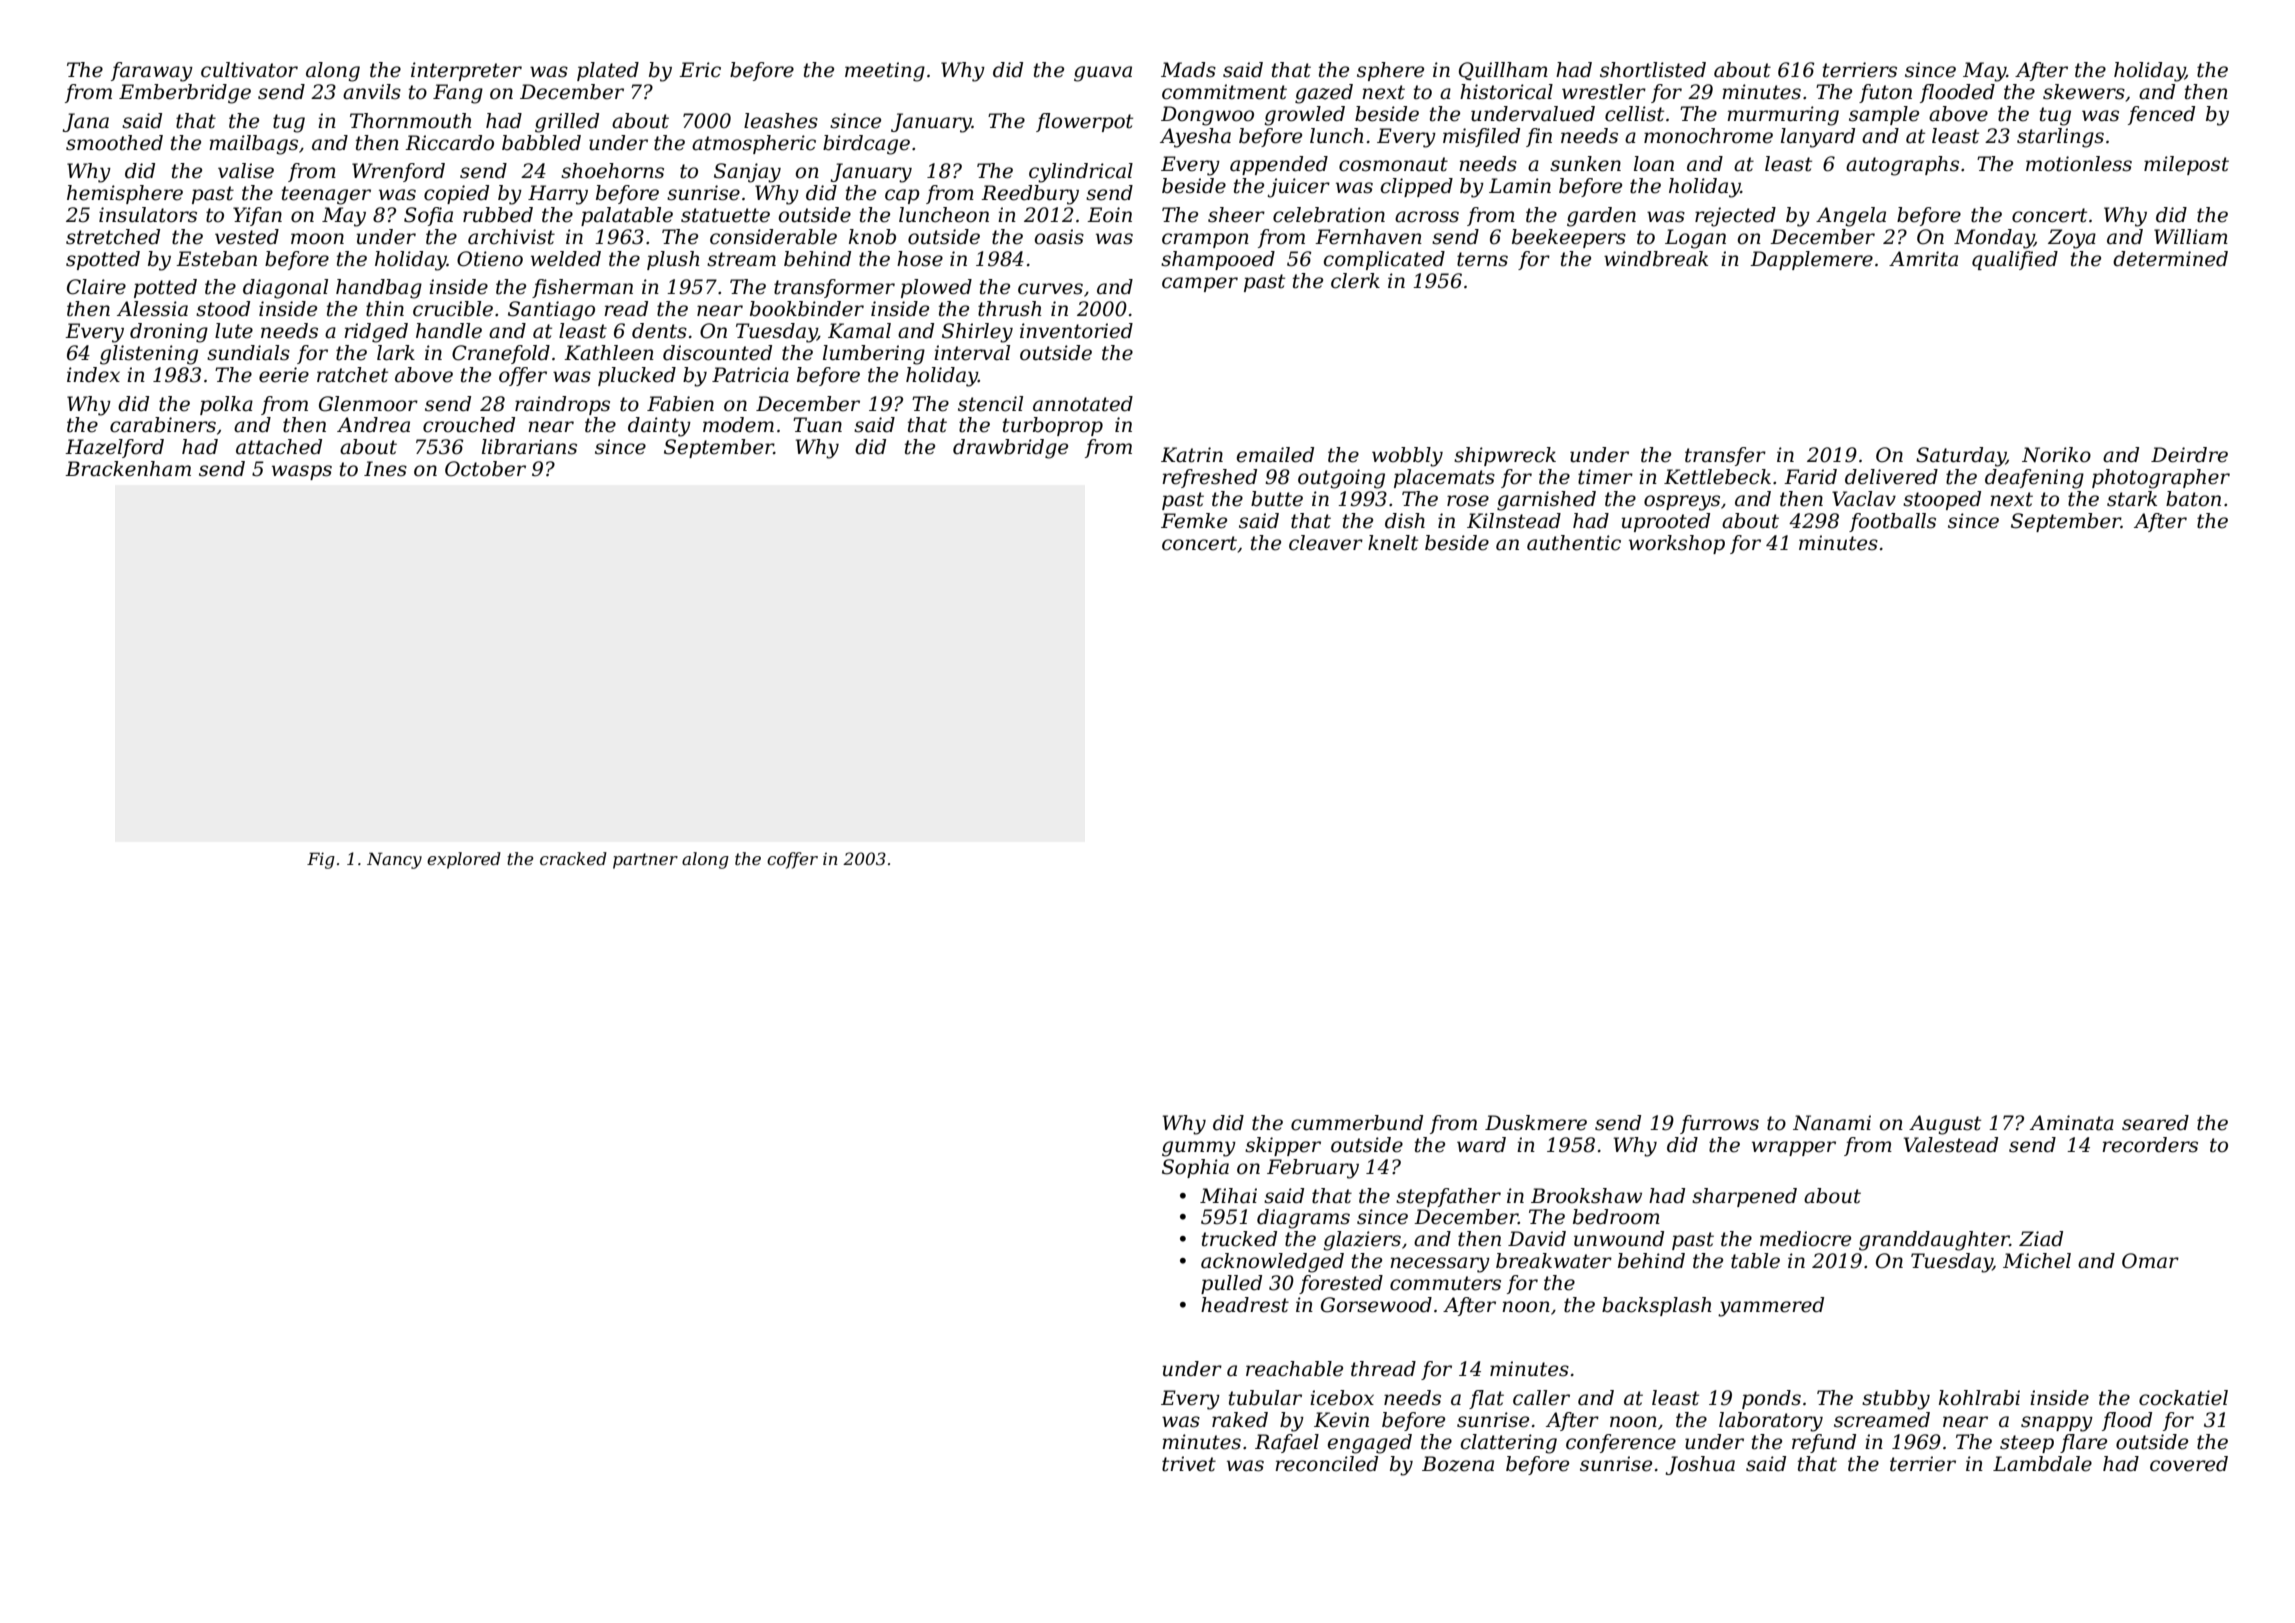  I want to click on cummerbund, so click(1357, 1123).
